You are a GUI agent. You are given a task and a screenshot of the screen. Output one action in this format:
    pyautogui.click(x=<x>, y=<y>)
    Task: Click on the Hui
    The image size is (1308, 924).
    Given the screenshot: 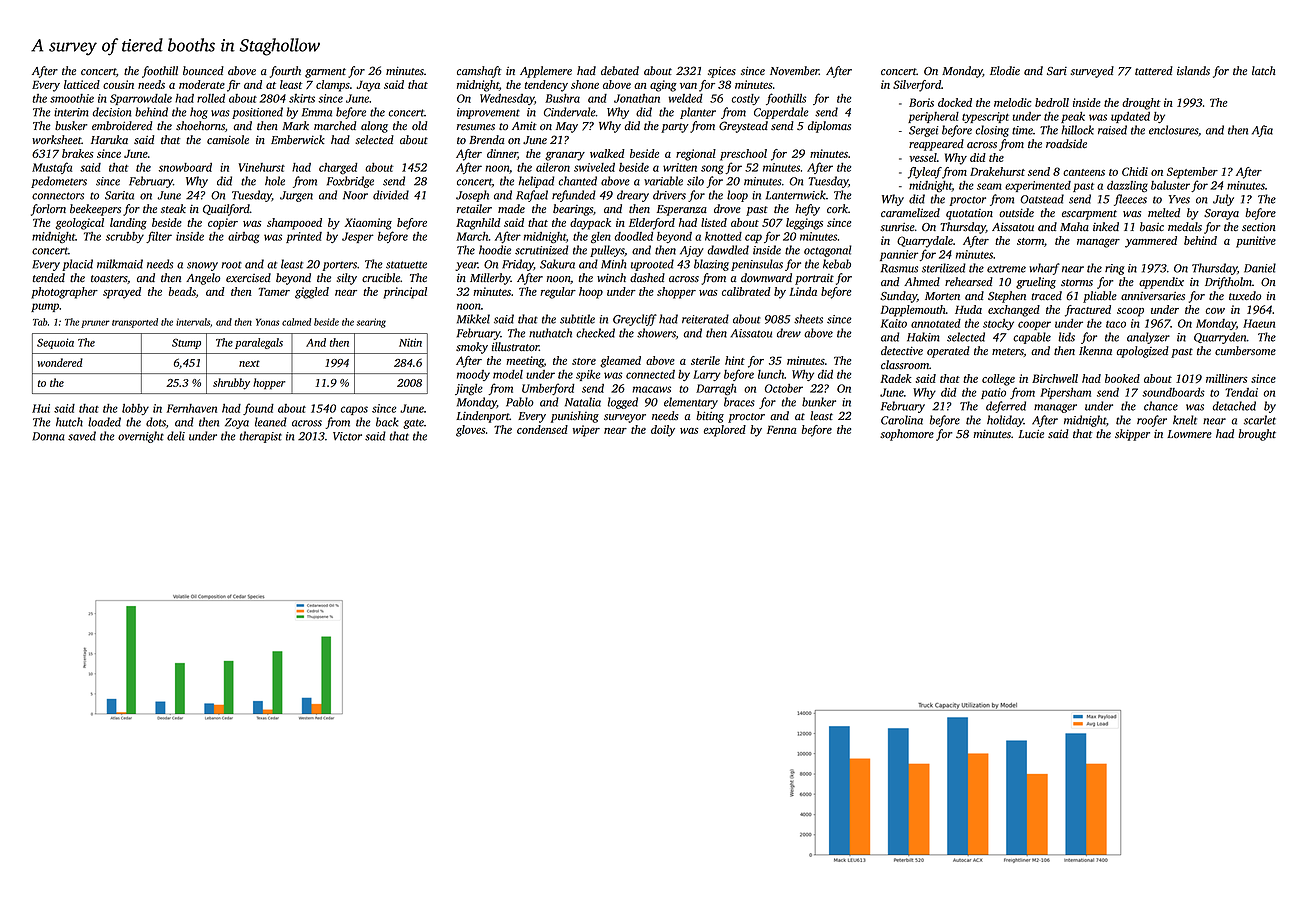 What is the action you would take?
    pyautogui.click(x=41, y=408)
